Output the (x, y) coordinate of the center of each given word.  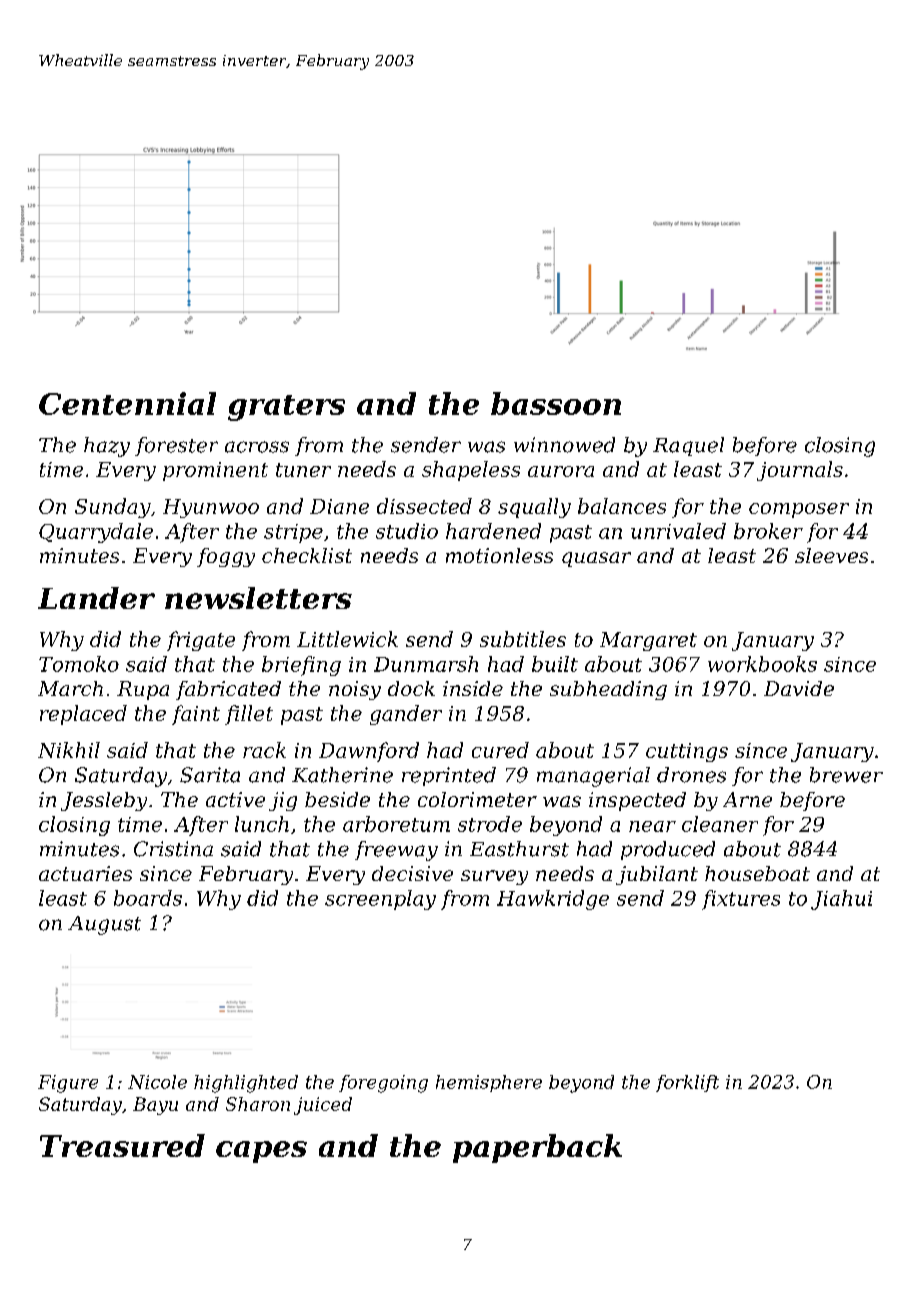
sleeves (831, 555)
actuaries (85, 873)
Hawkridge (553, 900)
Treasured (122, 1145)
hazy (107, 447)
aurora (561, 471)
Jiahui (841, 900)
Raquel (688, 446)
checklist (307, 555)
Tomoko (79, 664)
